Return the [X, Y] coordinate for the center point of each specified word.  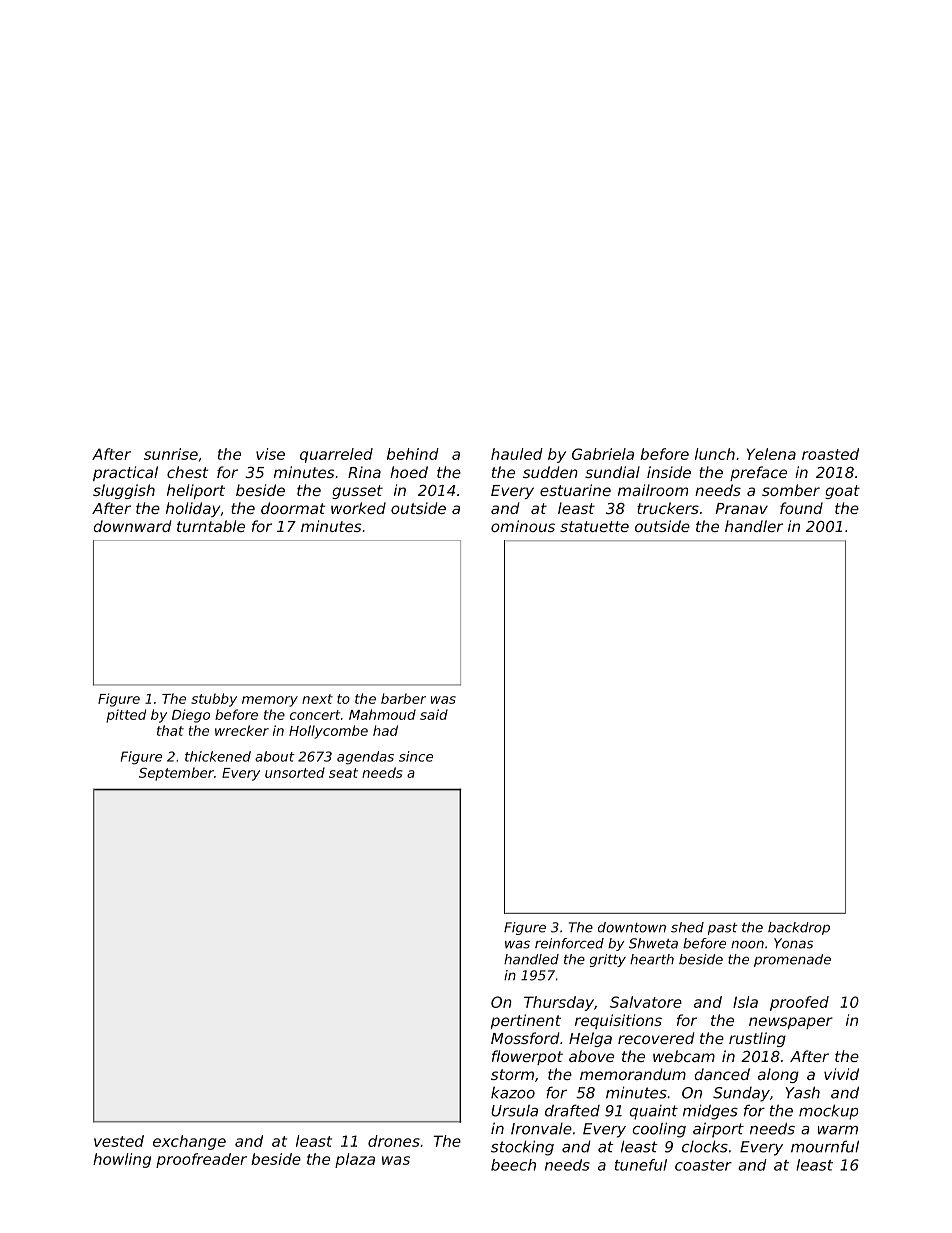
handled [531, 959]
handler [754, 526]
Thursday [559, 1003]
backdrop [799, 928]
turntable [211, 526]
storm [512, 1074]
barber [403, 698]
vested [119, 1141]
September [176, 774]
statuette [594, 526]
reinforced [569, 943]
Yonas [793, 943]
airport [718, 1130]
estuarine [575, 490]
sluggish [124, 491]
